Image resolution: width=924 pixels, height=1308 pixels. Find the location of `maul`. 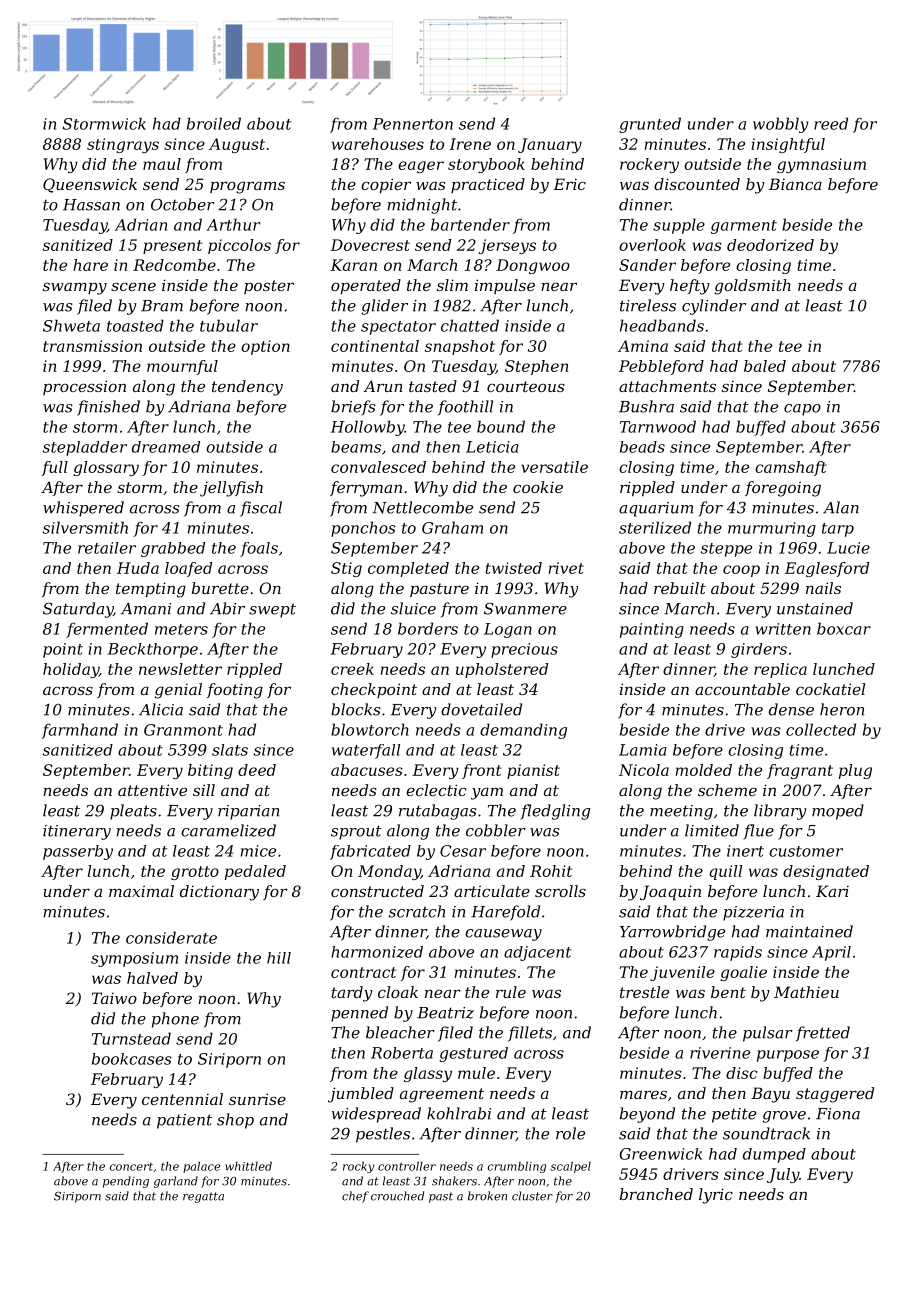

maul is located at coordinates (162, 164).
